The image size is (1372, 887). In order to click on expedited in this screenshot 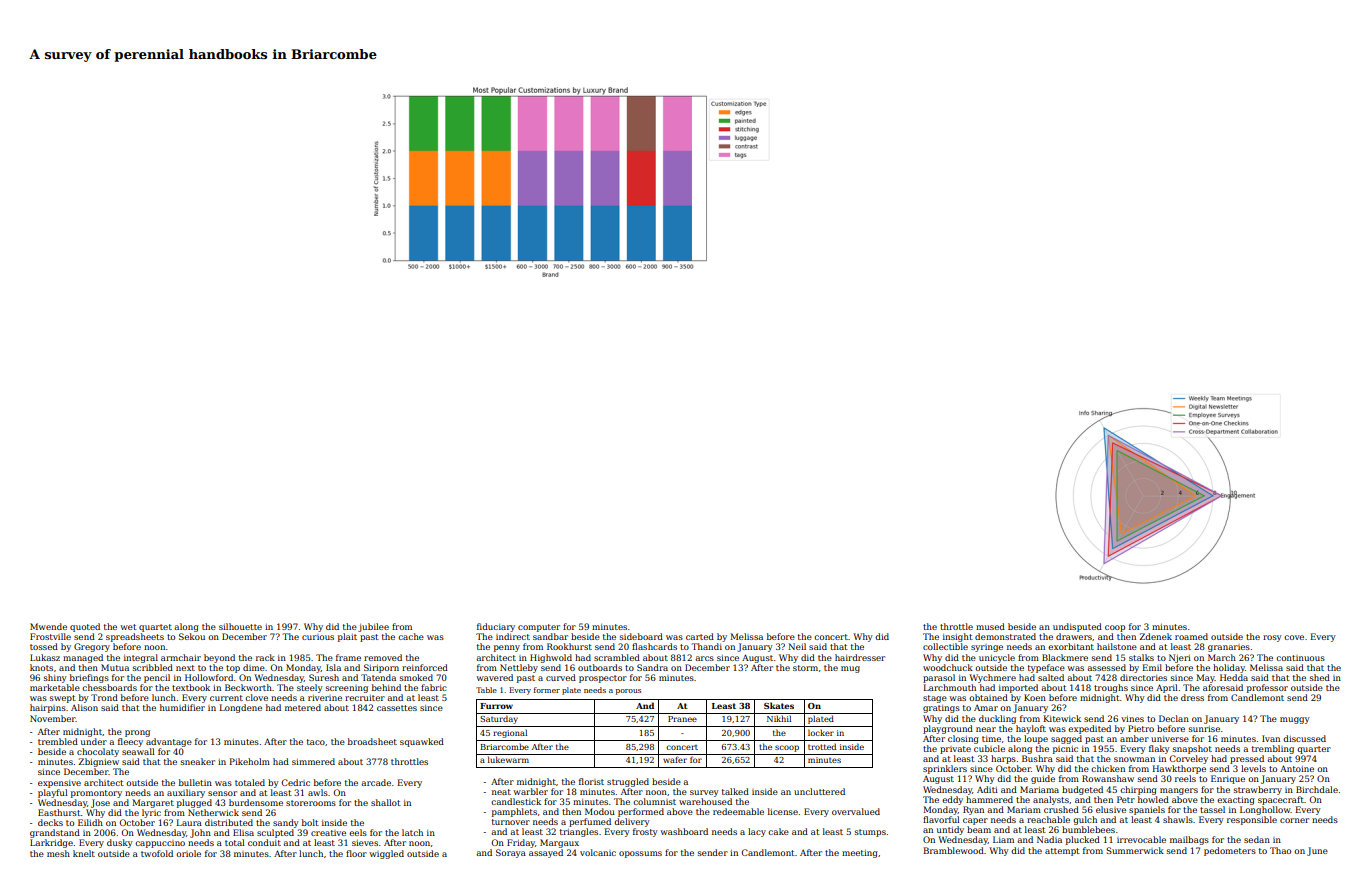, I will do `click(1089, 729)`.
